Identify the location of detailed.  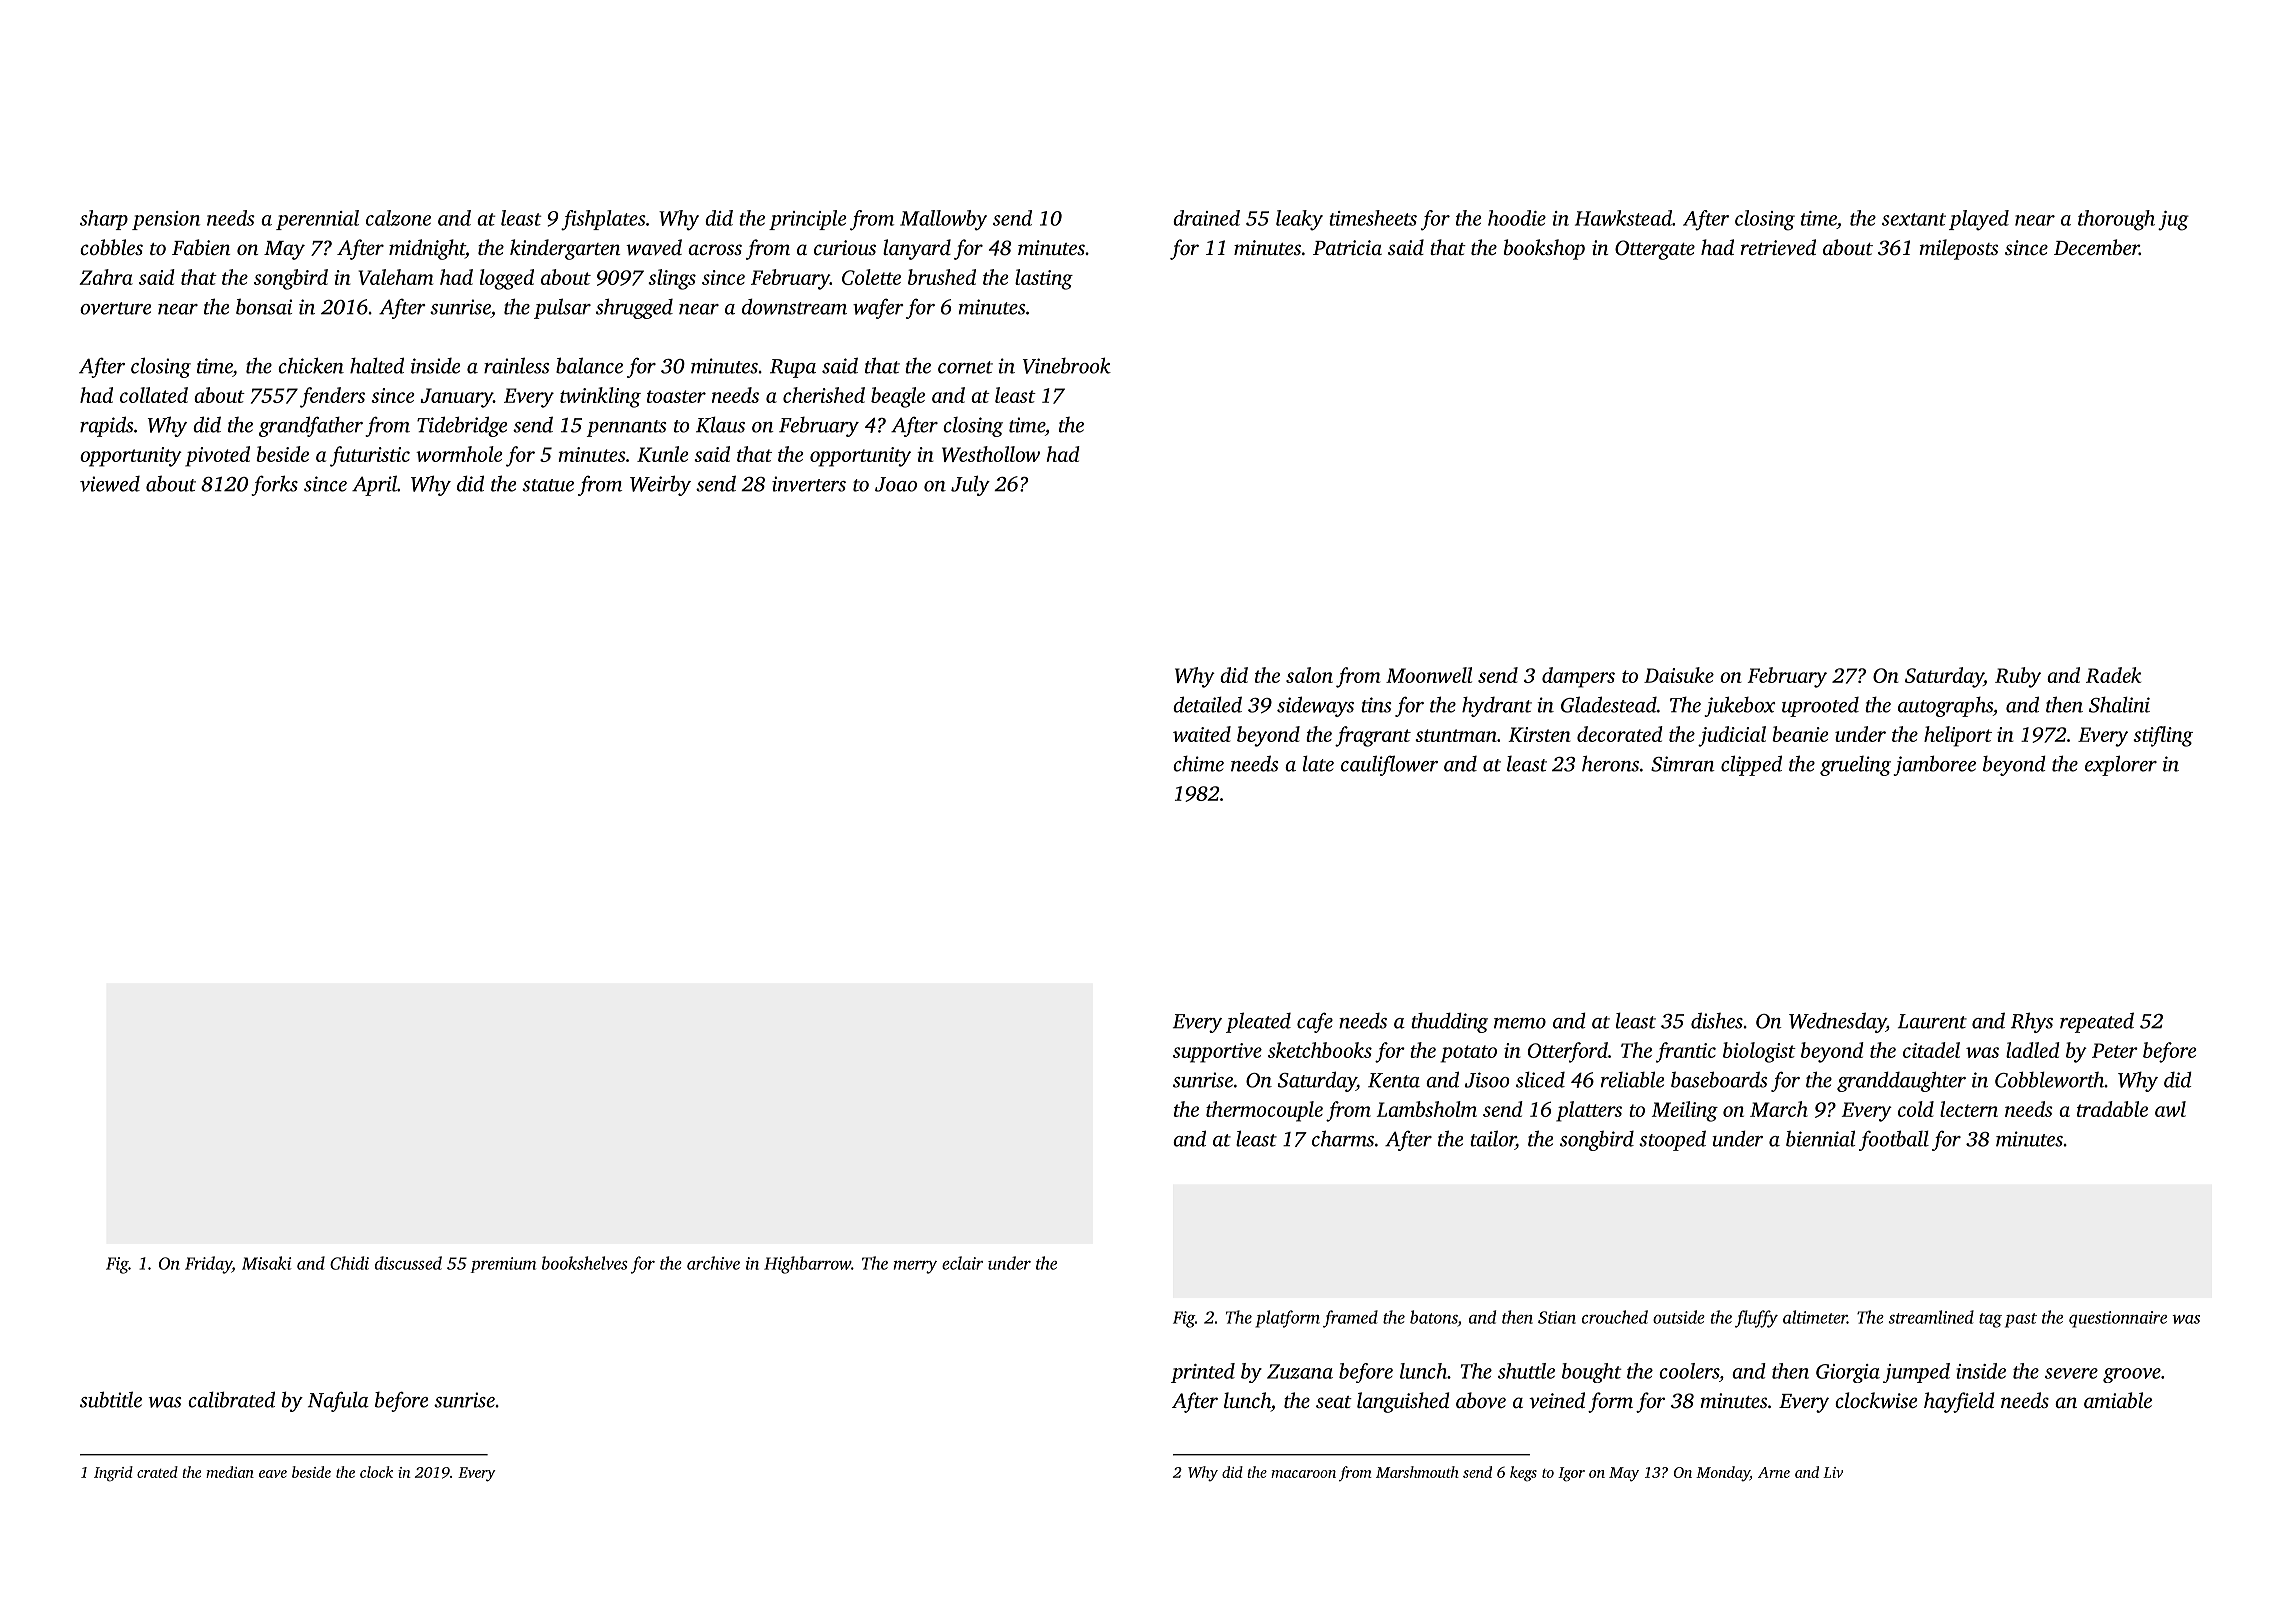
(1207, 704).
